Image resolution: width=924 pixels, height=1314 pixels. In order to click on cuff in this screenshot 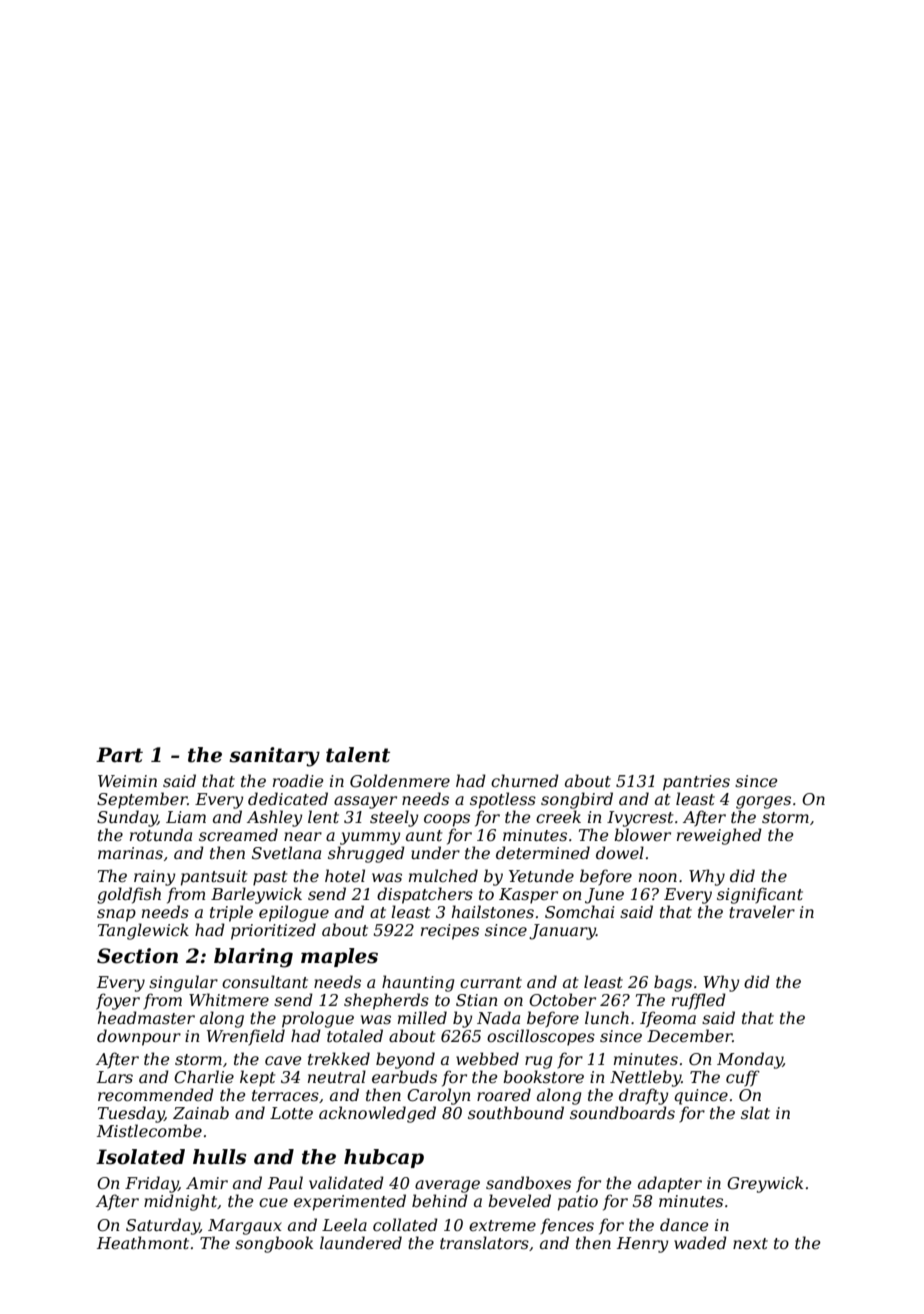, I will do `click(743, 1078)`.
